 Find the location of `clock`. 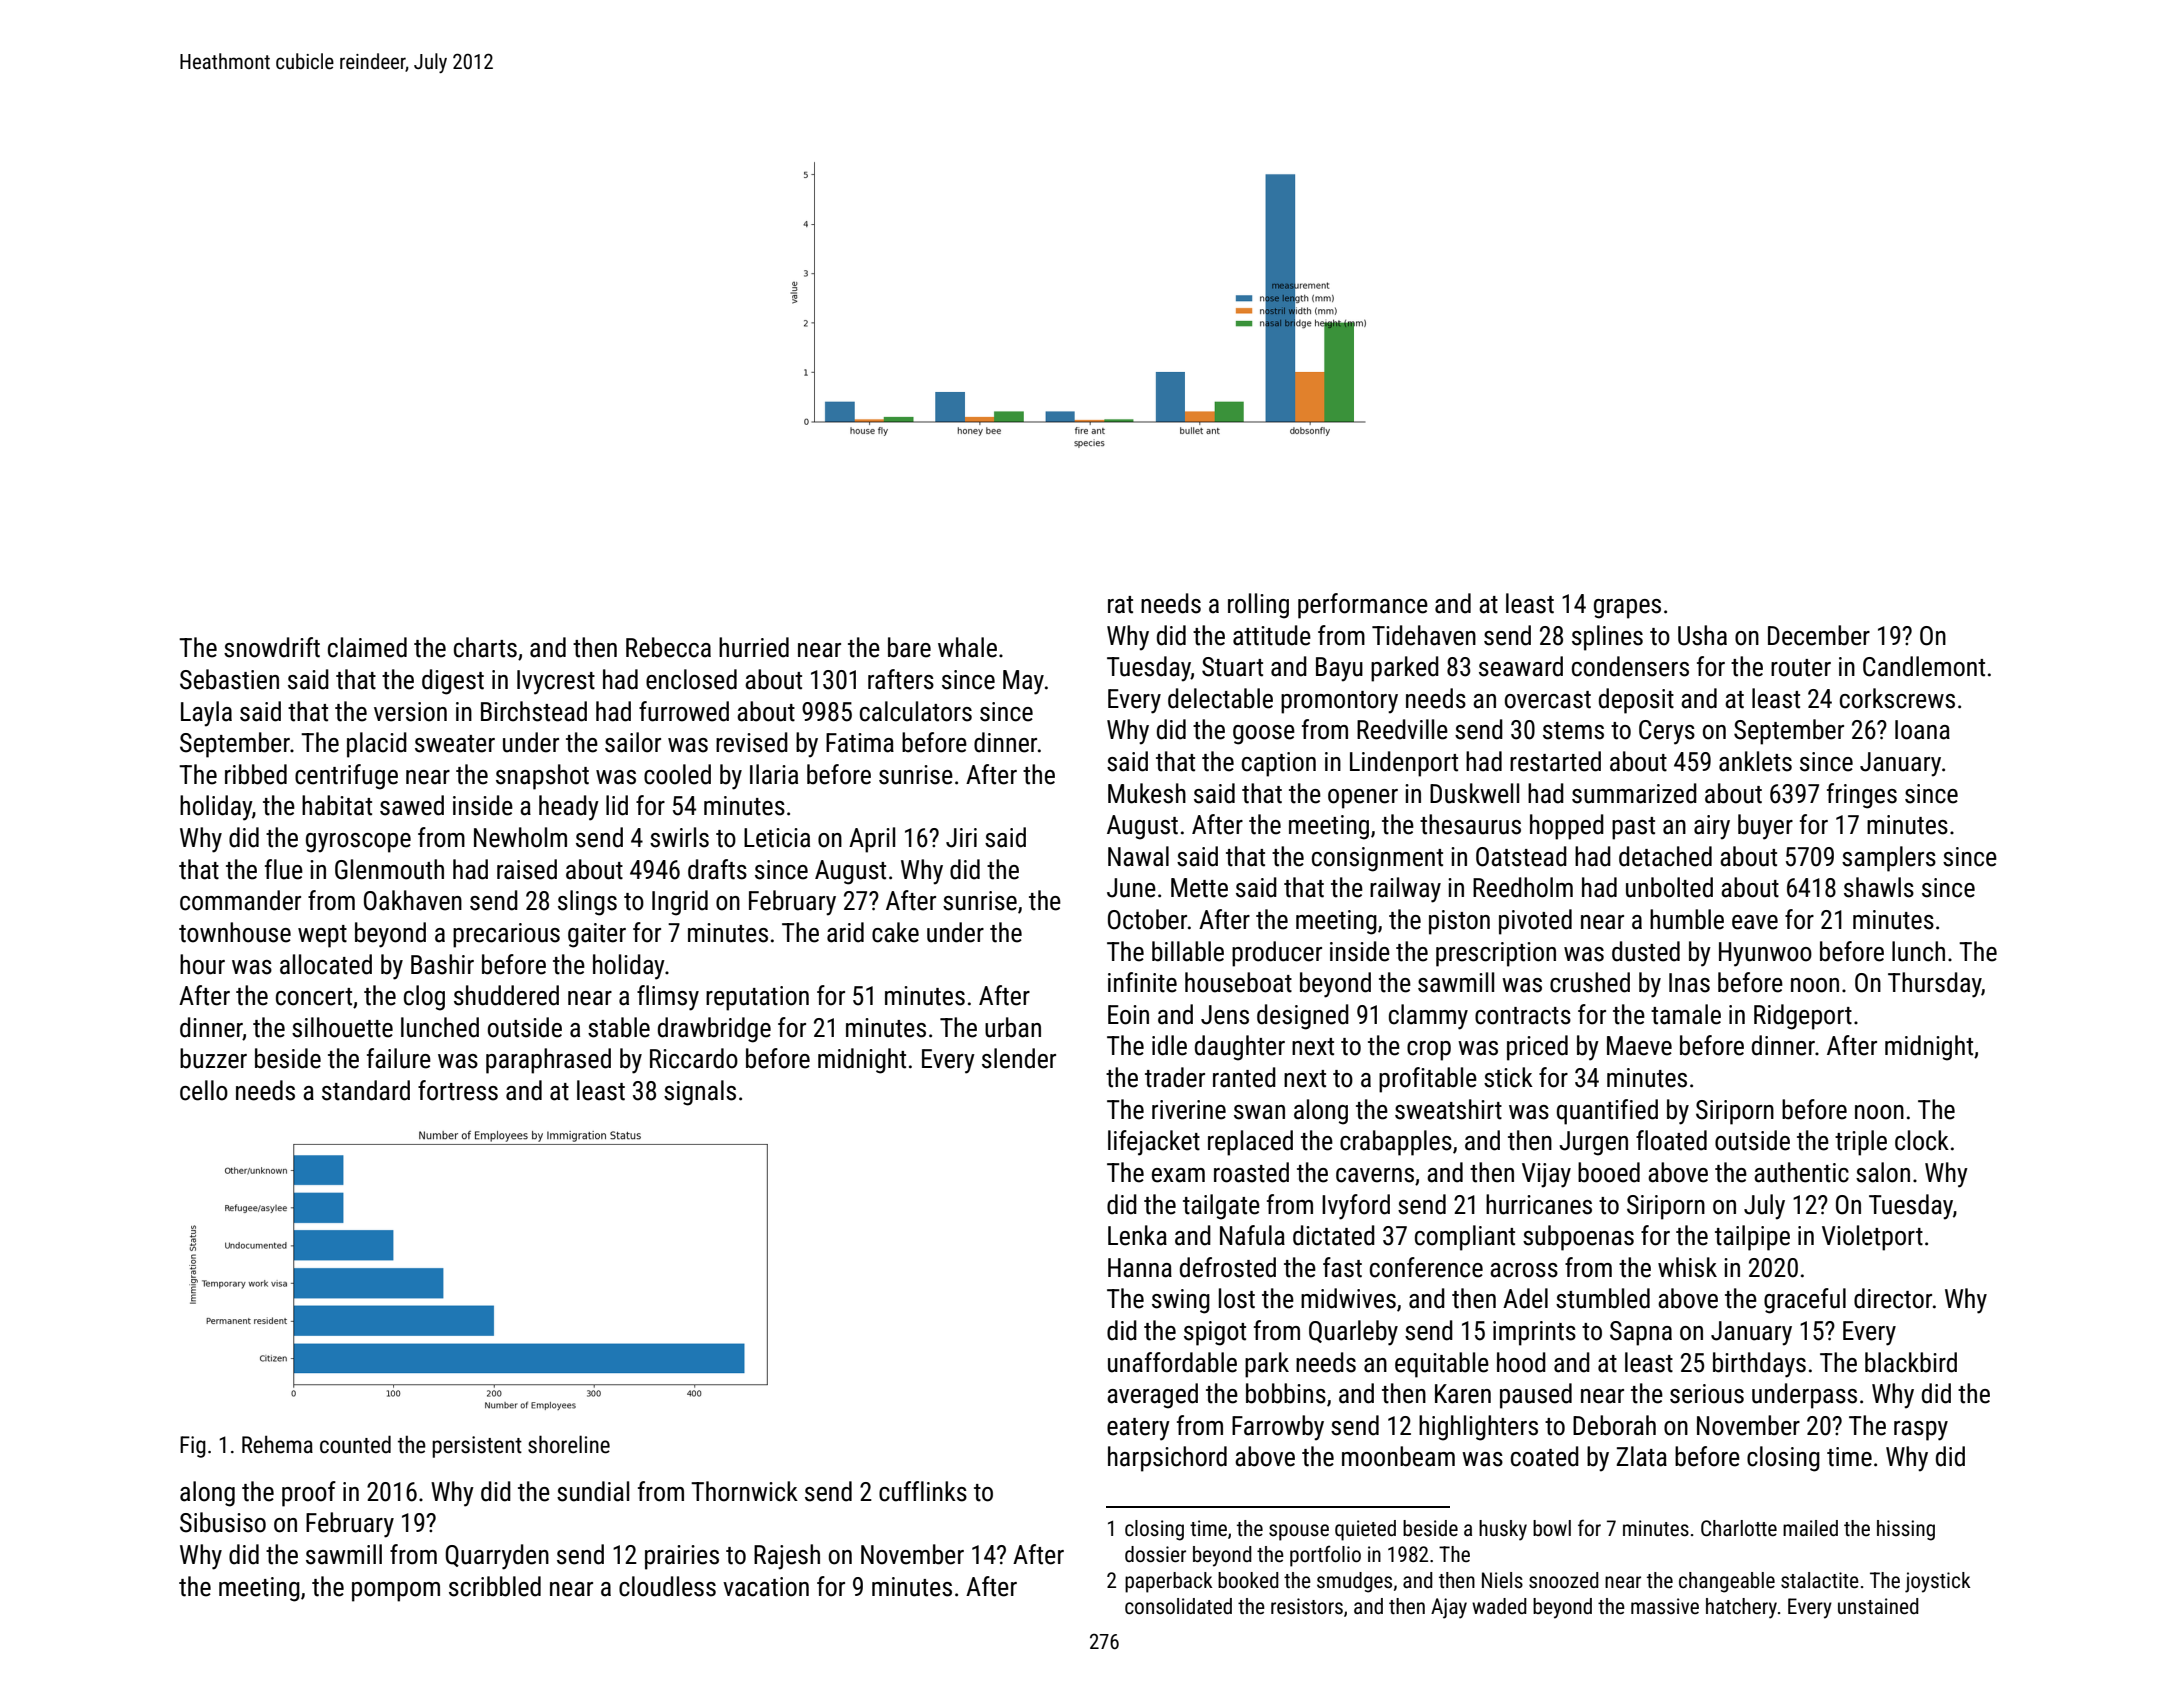

clock is located at coordinates (1922, 1140).
